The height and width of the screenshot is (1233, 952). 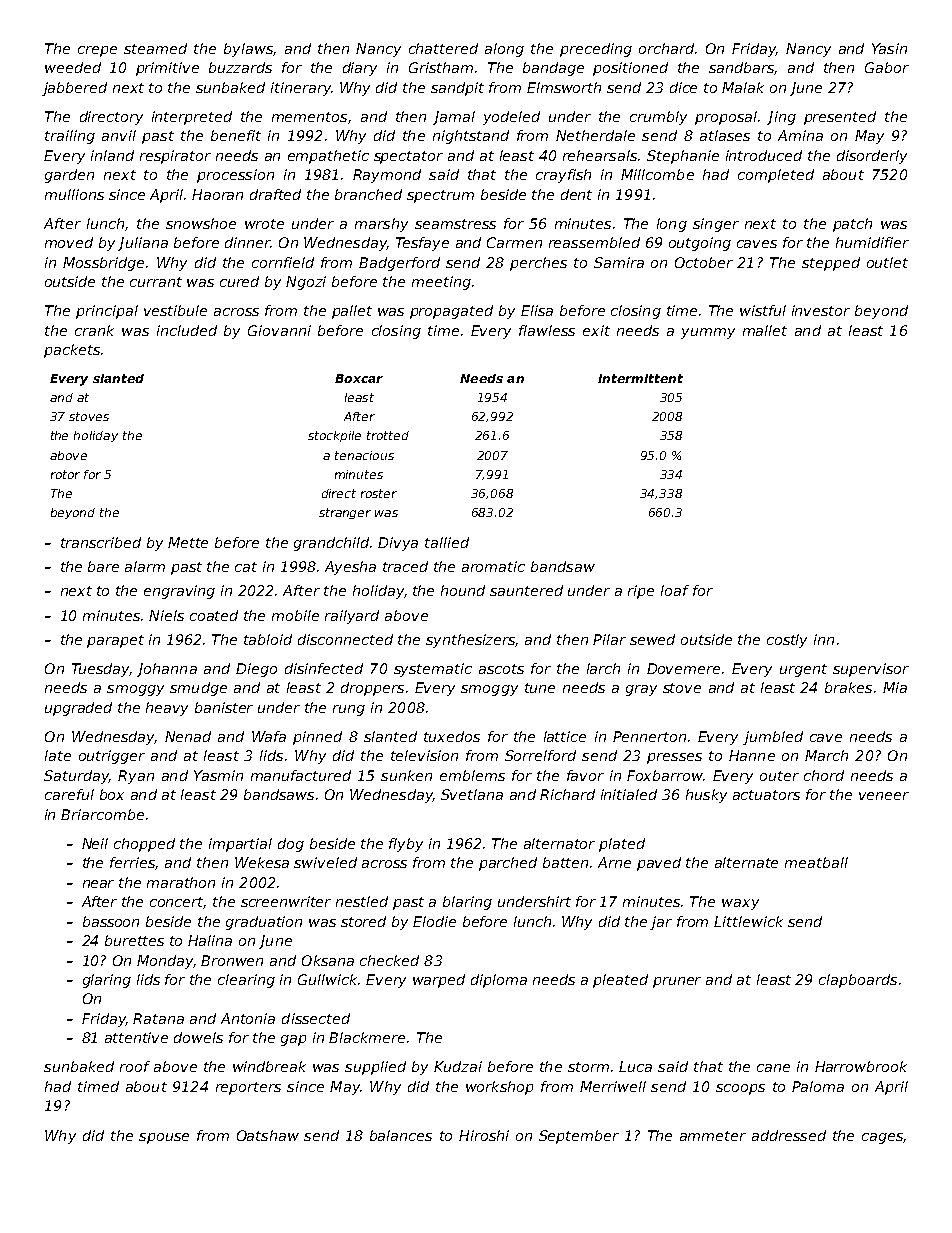 I want to click on reporters, so click(x=248, y=1088).
